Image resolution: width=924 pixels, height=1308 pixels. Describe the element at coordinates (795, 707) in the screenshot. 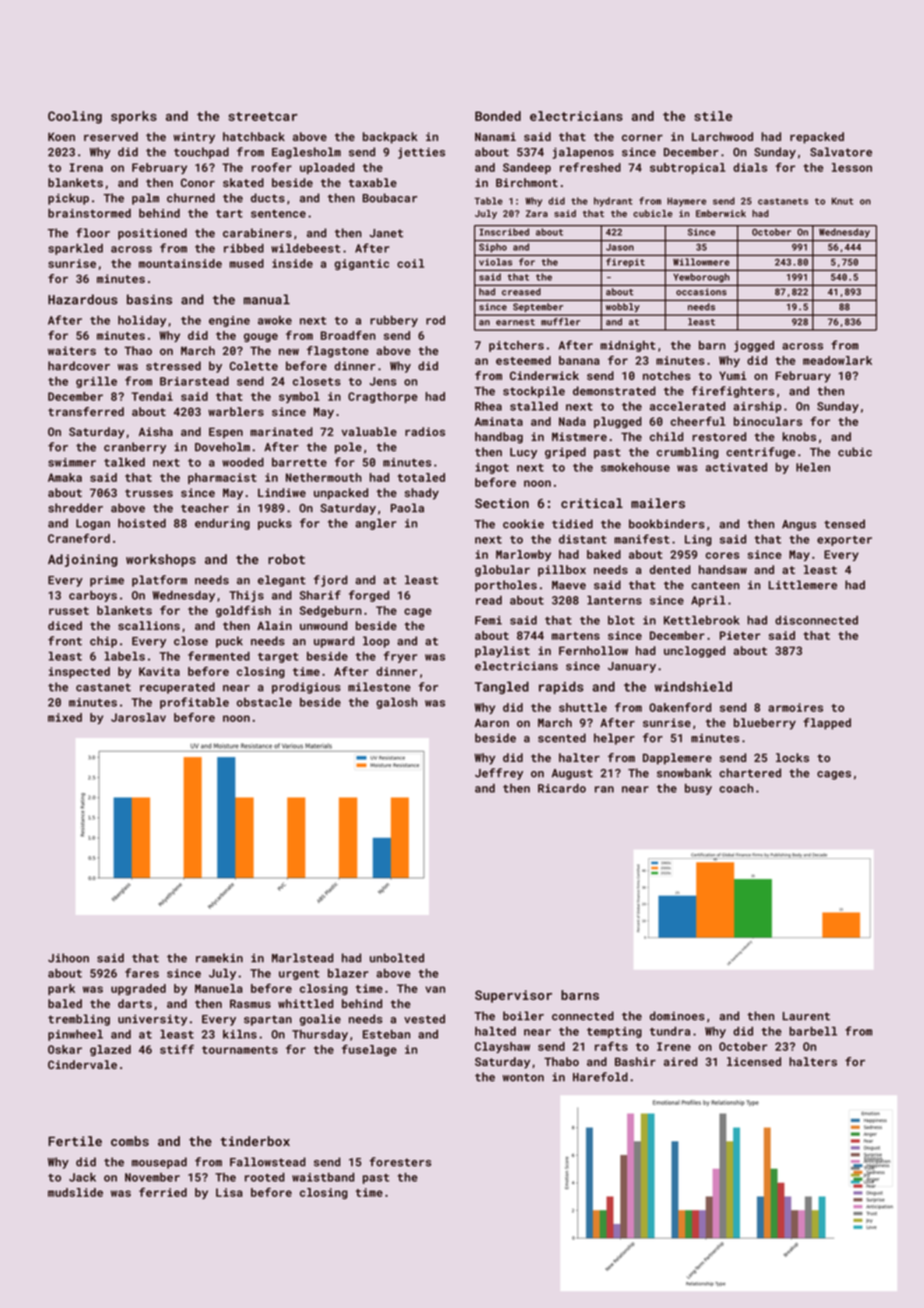

I see `armoires` at that location.
